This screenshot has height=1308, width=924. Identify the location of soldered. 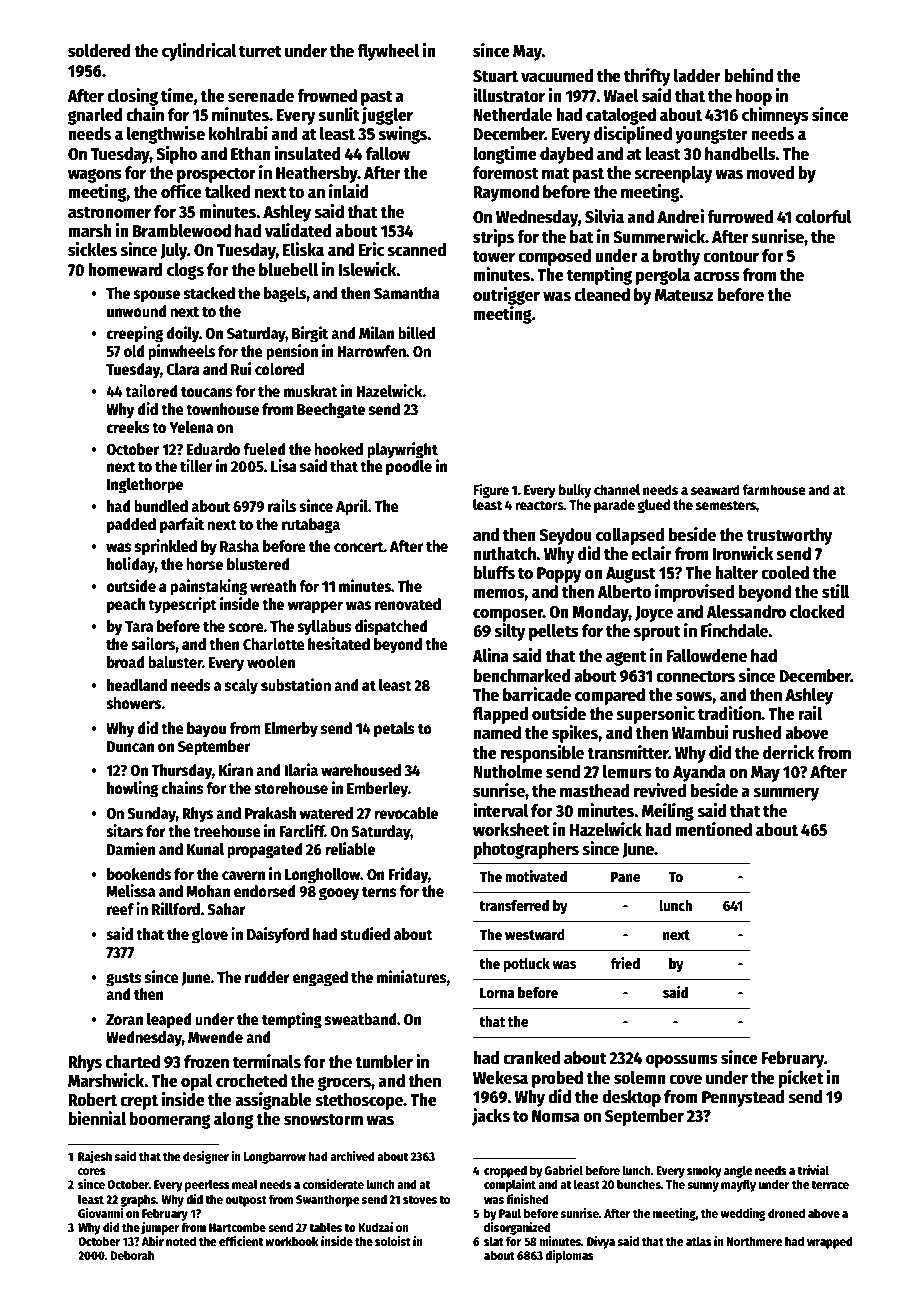
(99, 51).
